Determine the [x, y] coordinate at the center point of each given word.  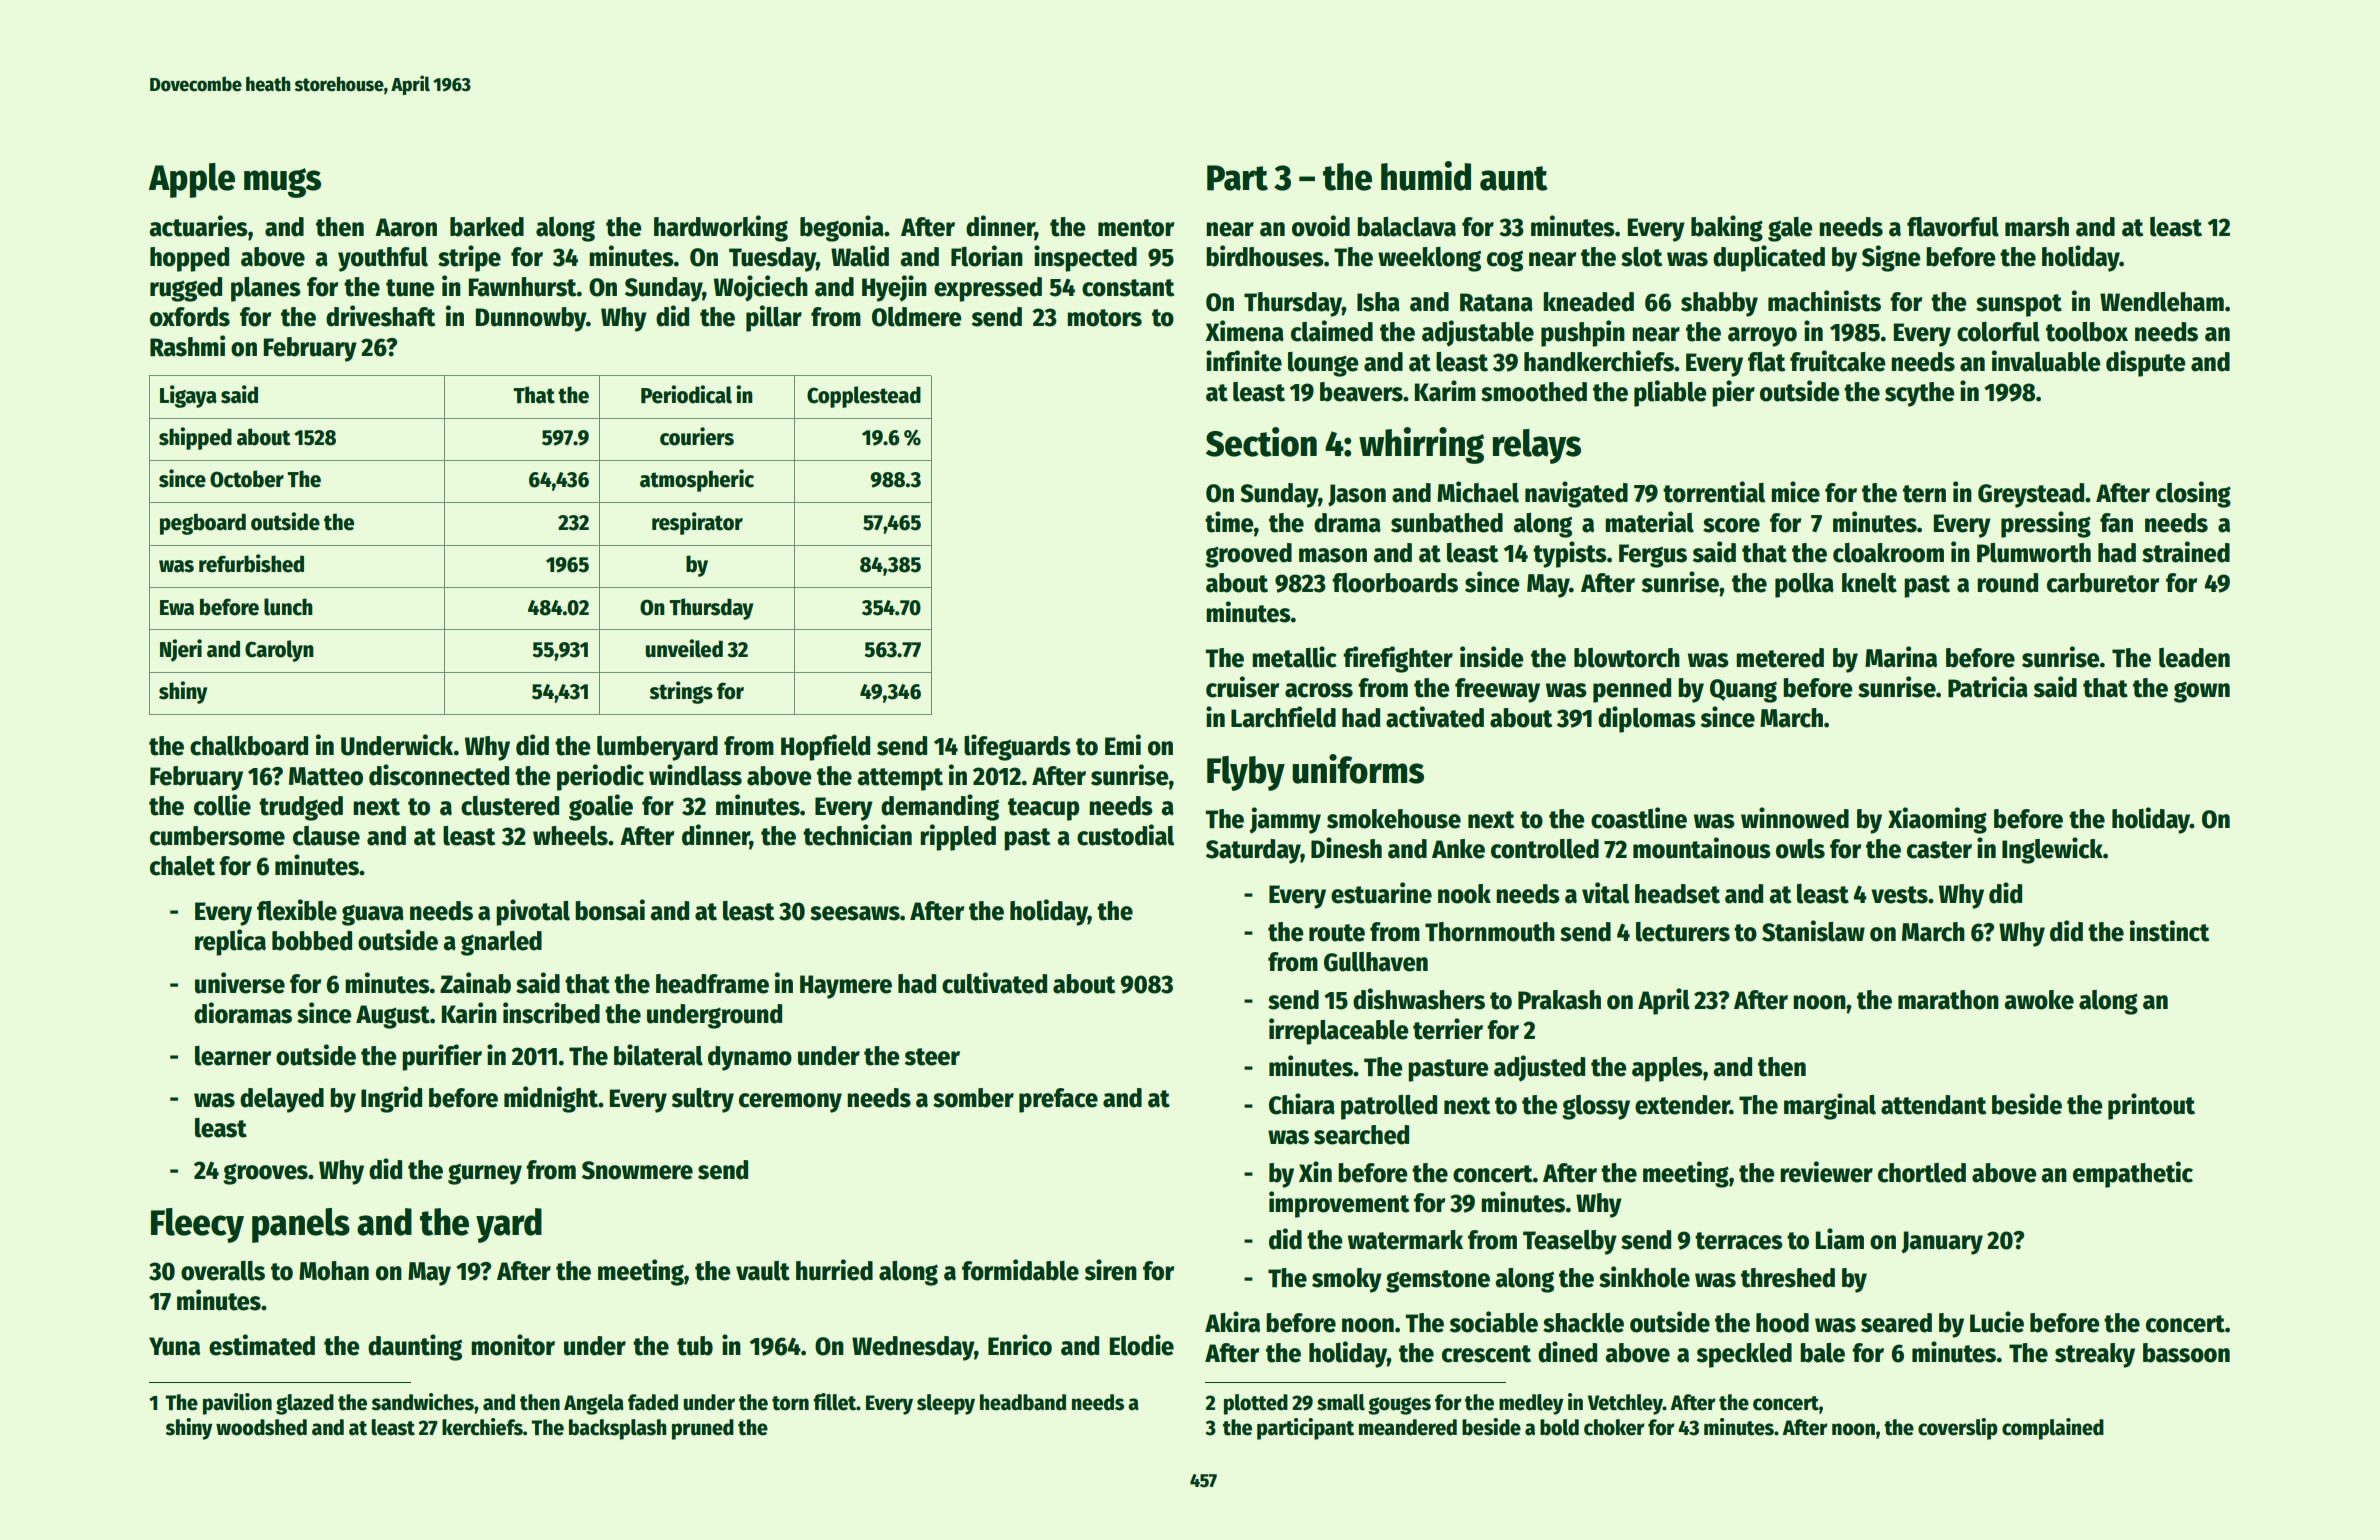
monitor [513, 1345]
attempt [900, 779]
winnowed [1795, 818]
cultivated [994, 983]
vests [1899, 895]
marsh [2037, 227]
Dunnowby [531, 319]
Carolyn [279, 651]
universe [240, 983]
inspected [1085, 258]
